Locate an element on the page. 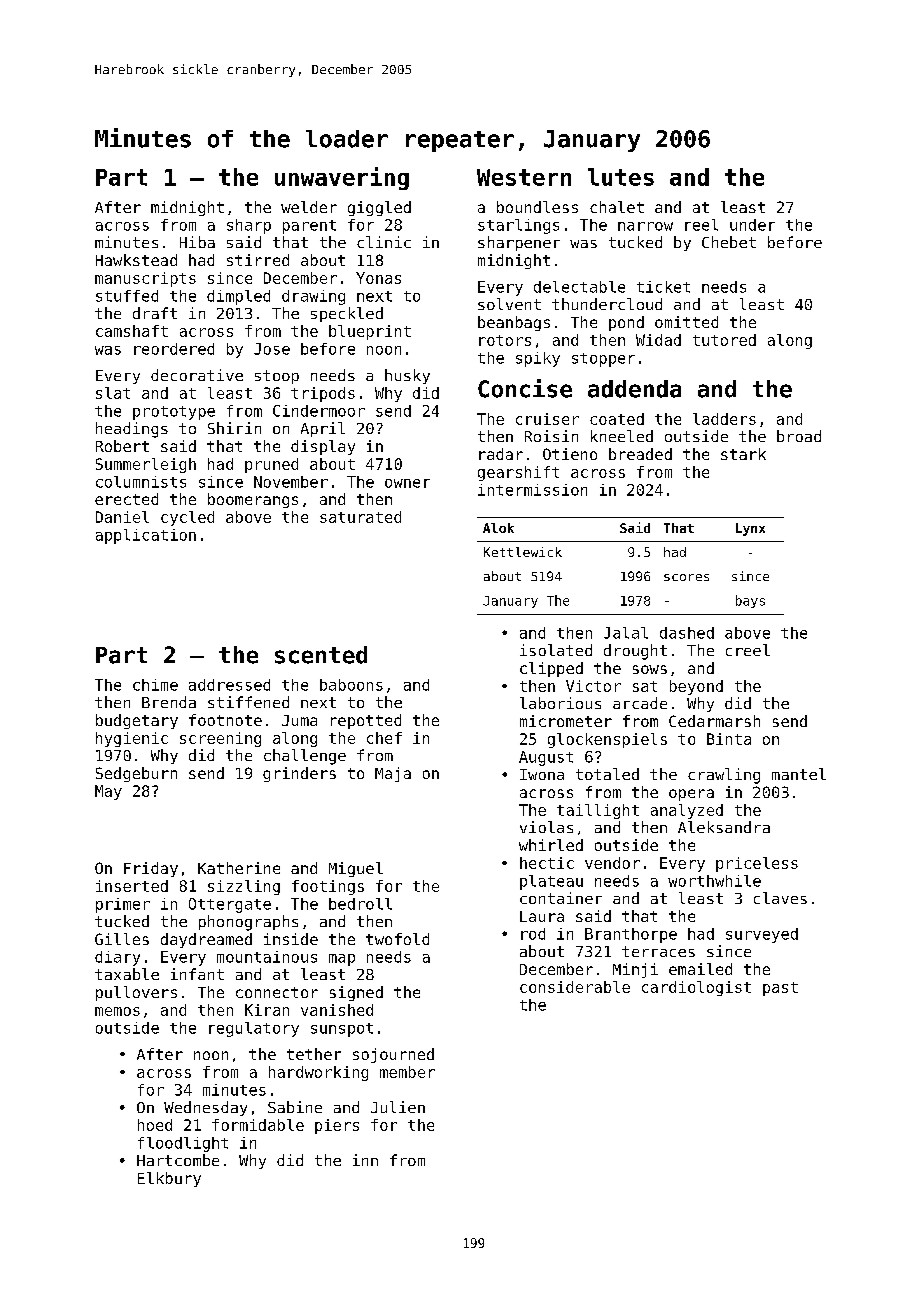 The height and width of the page is (1308, 924). plateau is located at coordinates (551, 882).
